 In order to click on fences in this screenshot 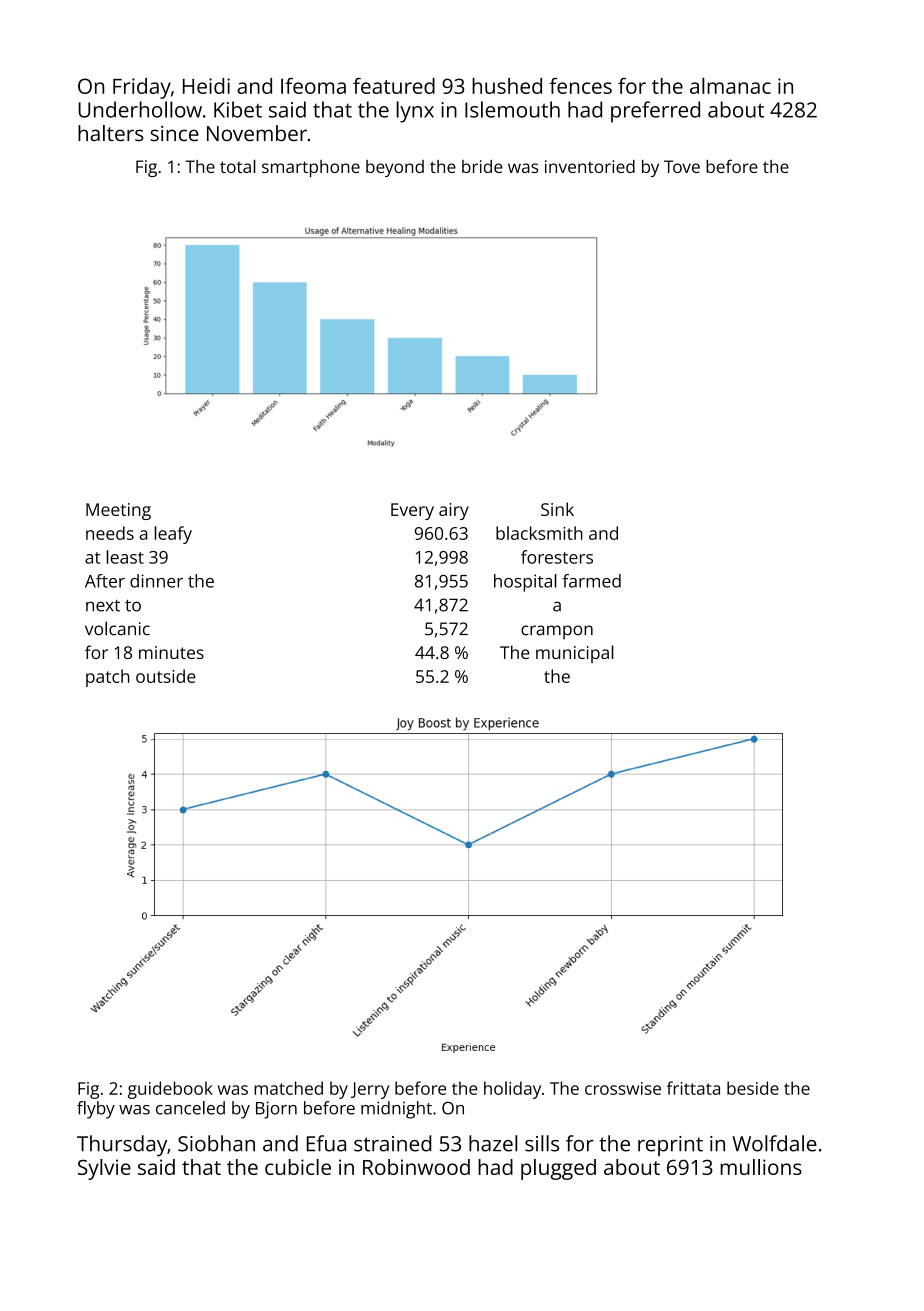, I will do `click(580, 86)`.
